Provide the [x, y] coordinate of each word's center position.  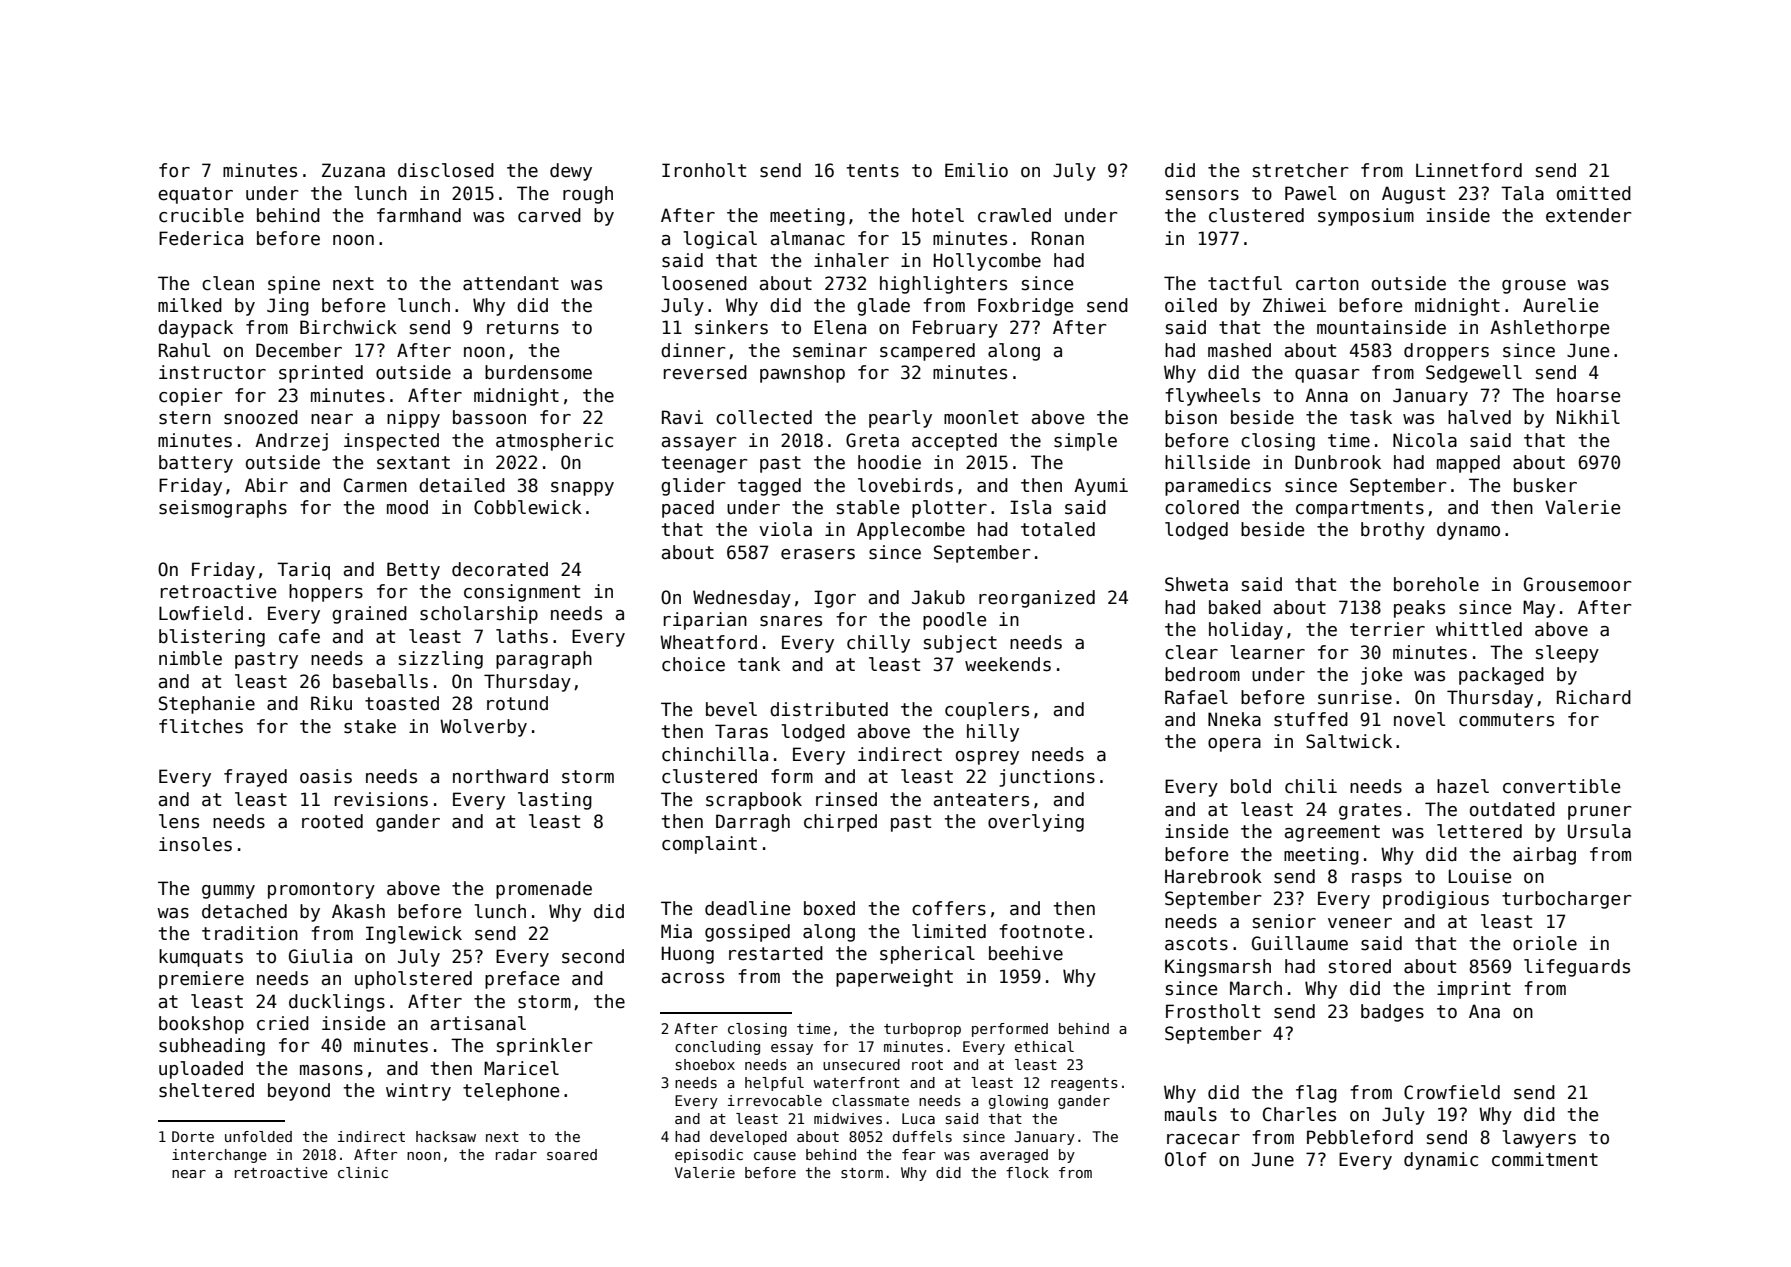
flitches [201, 726]
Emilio [976, 170]
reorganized [1037, 599]
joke [1381, 676]
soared [572, 1154]
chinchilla [715, 754]
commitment [1545, 1159]
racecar [1203, 1139]
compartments [1360, 509]
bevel [731, 709]
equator [195, 195]
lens [179, 821]
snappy [582, 489]
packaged [1501, 676]
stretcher [1301, 170]
